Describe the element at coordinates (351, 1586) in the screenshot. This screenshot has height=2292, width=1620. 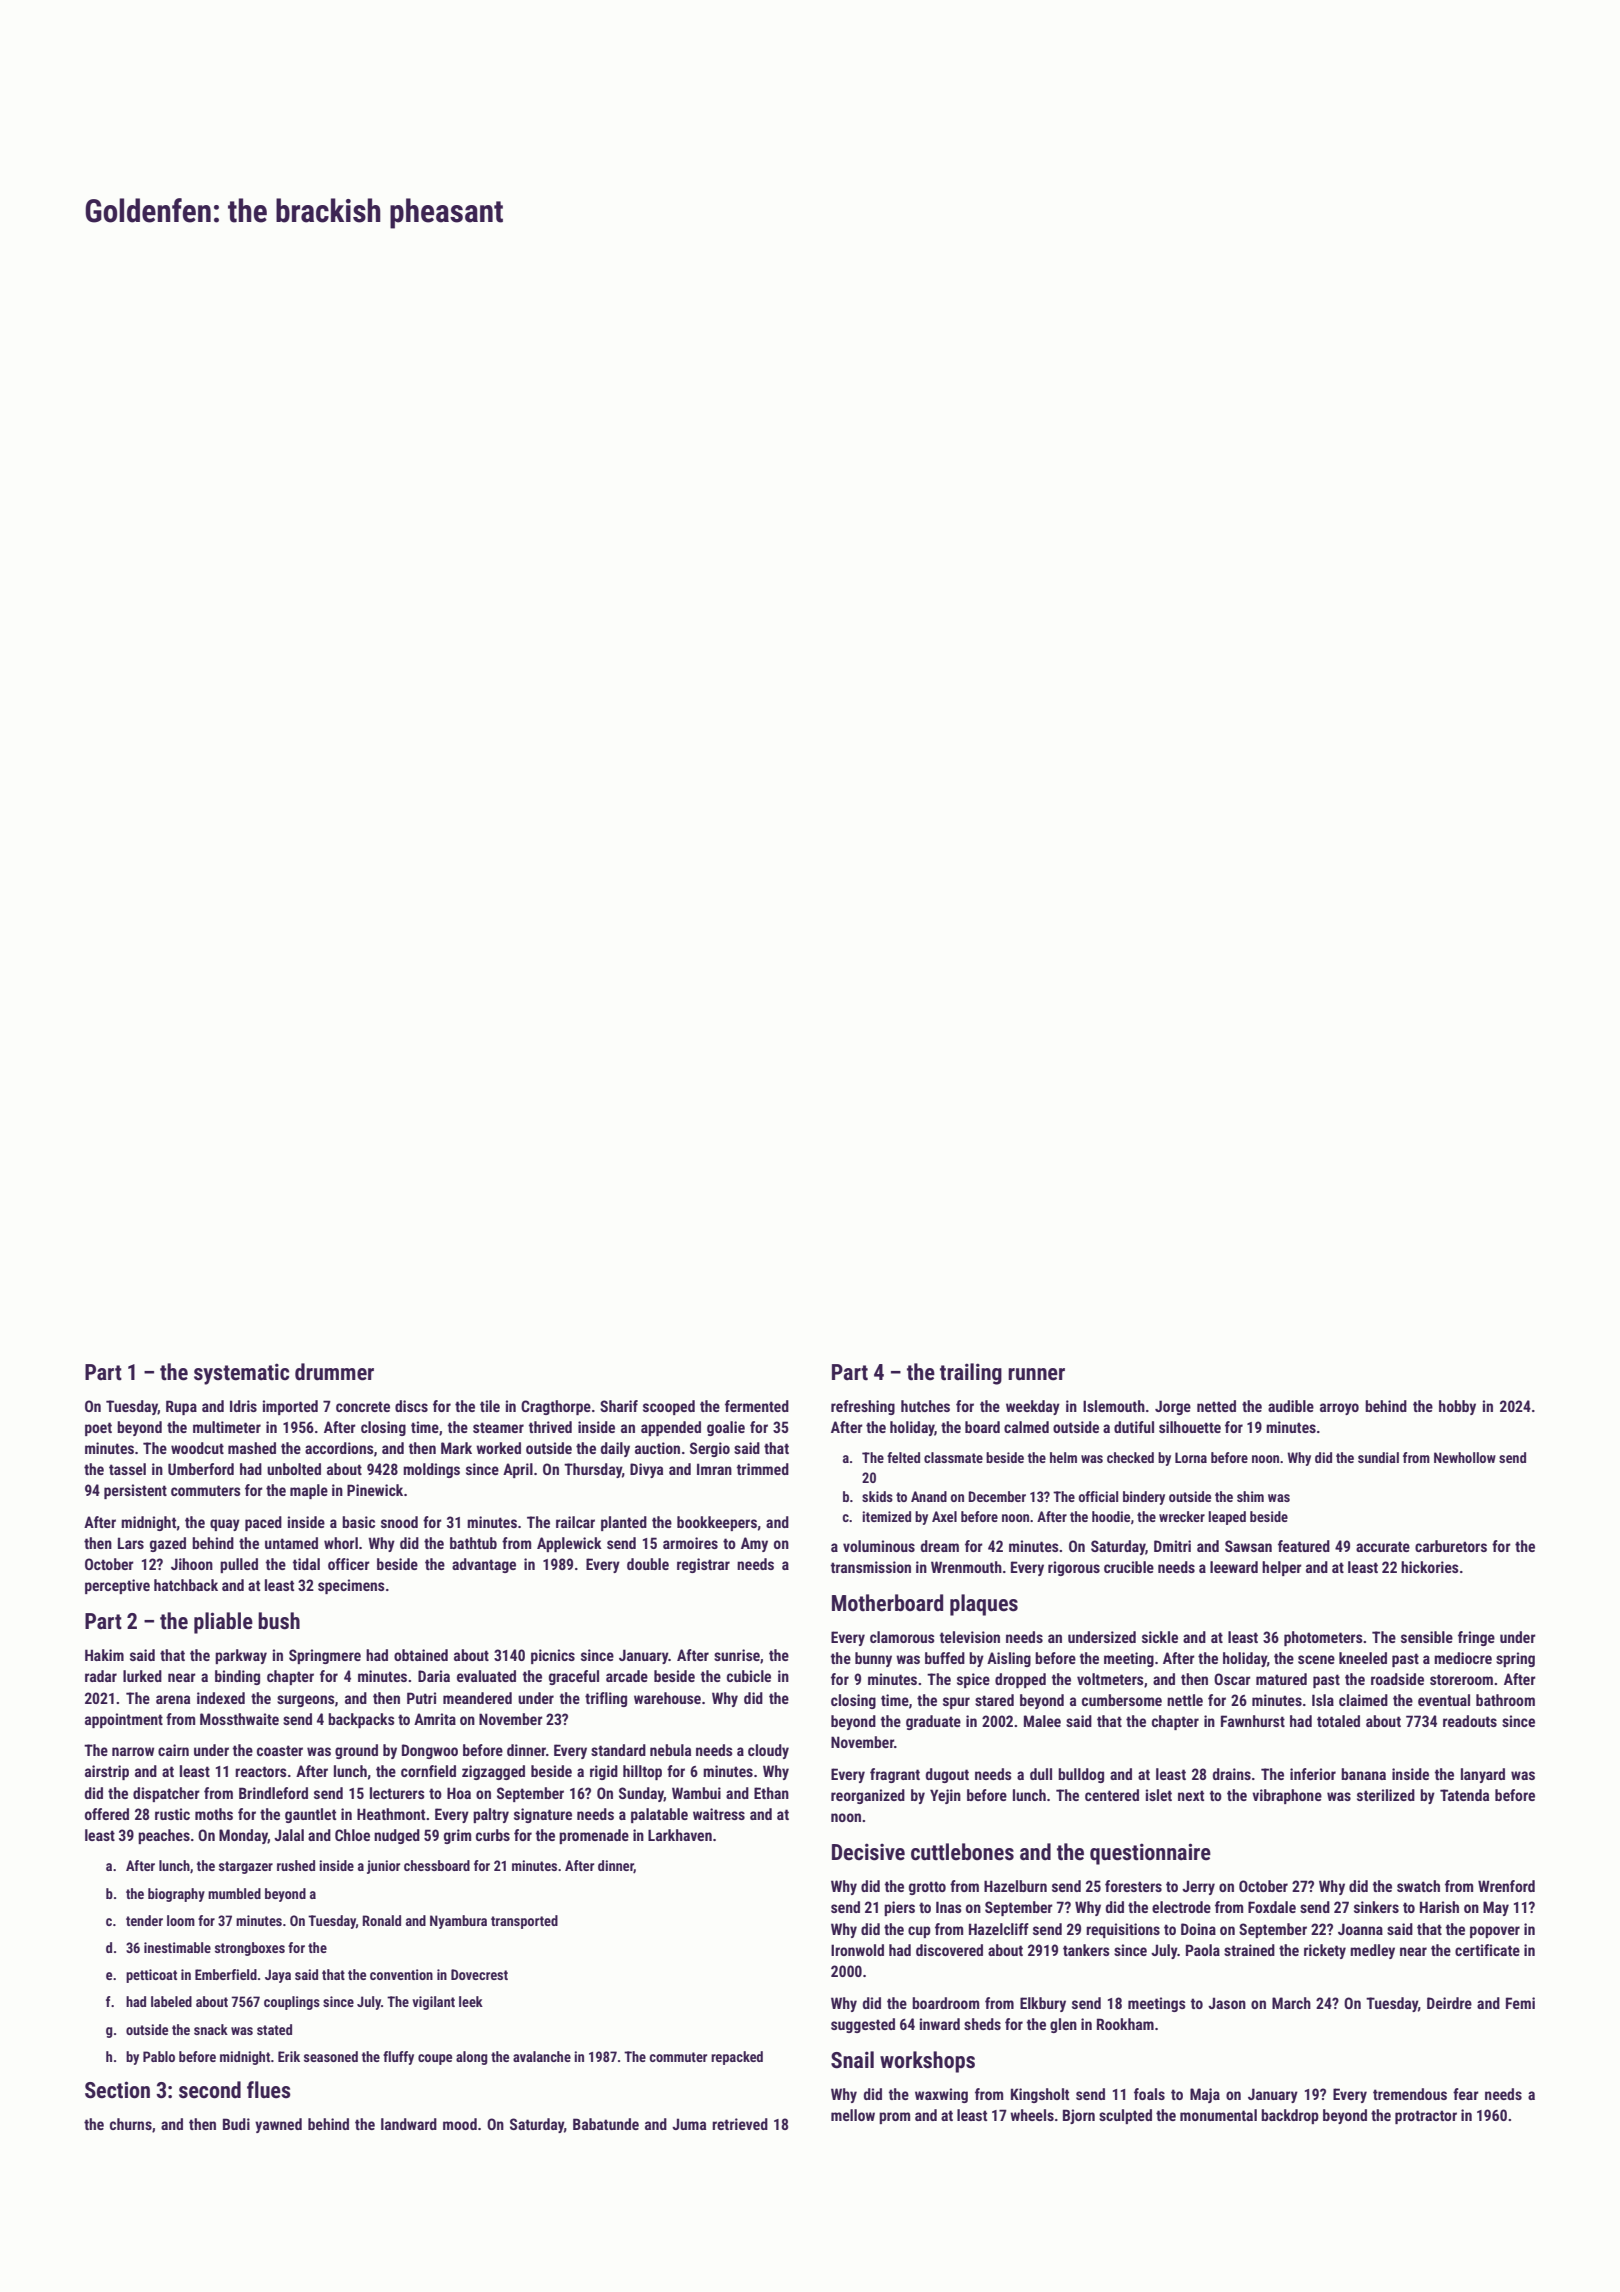
I see `specimens` at that location.
